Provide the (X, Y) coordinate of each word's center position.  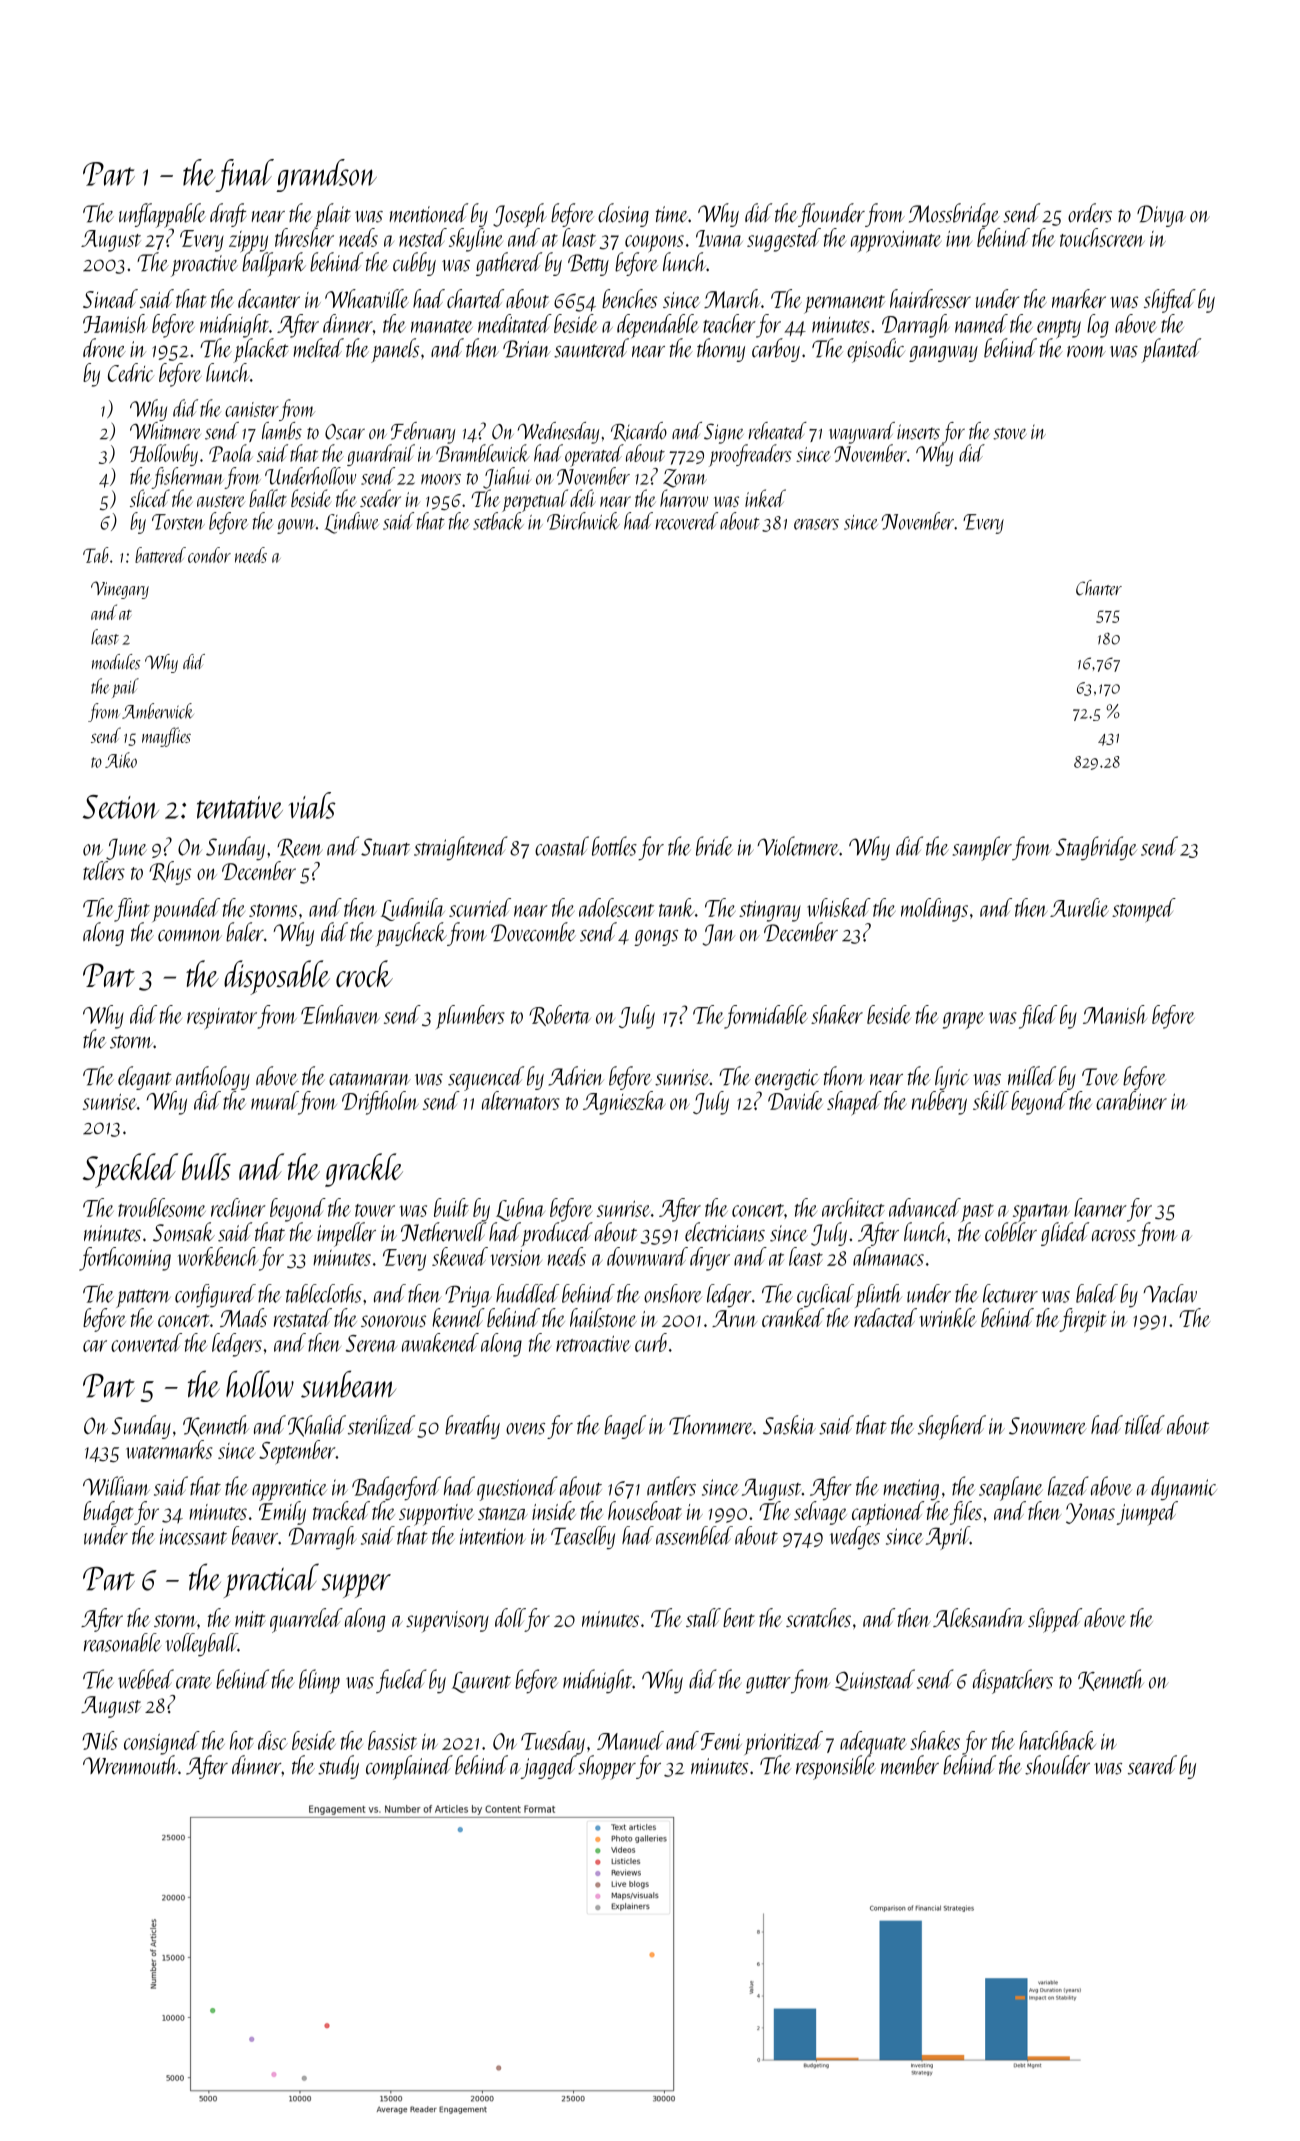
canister (252, 409)
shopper (607, 1767)
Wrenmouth (130, 1764)
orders (1090, 213)
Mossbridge (954, 215)
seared (1152, 1765)
